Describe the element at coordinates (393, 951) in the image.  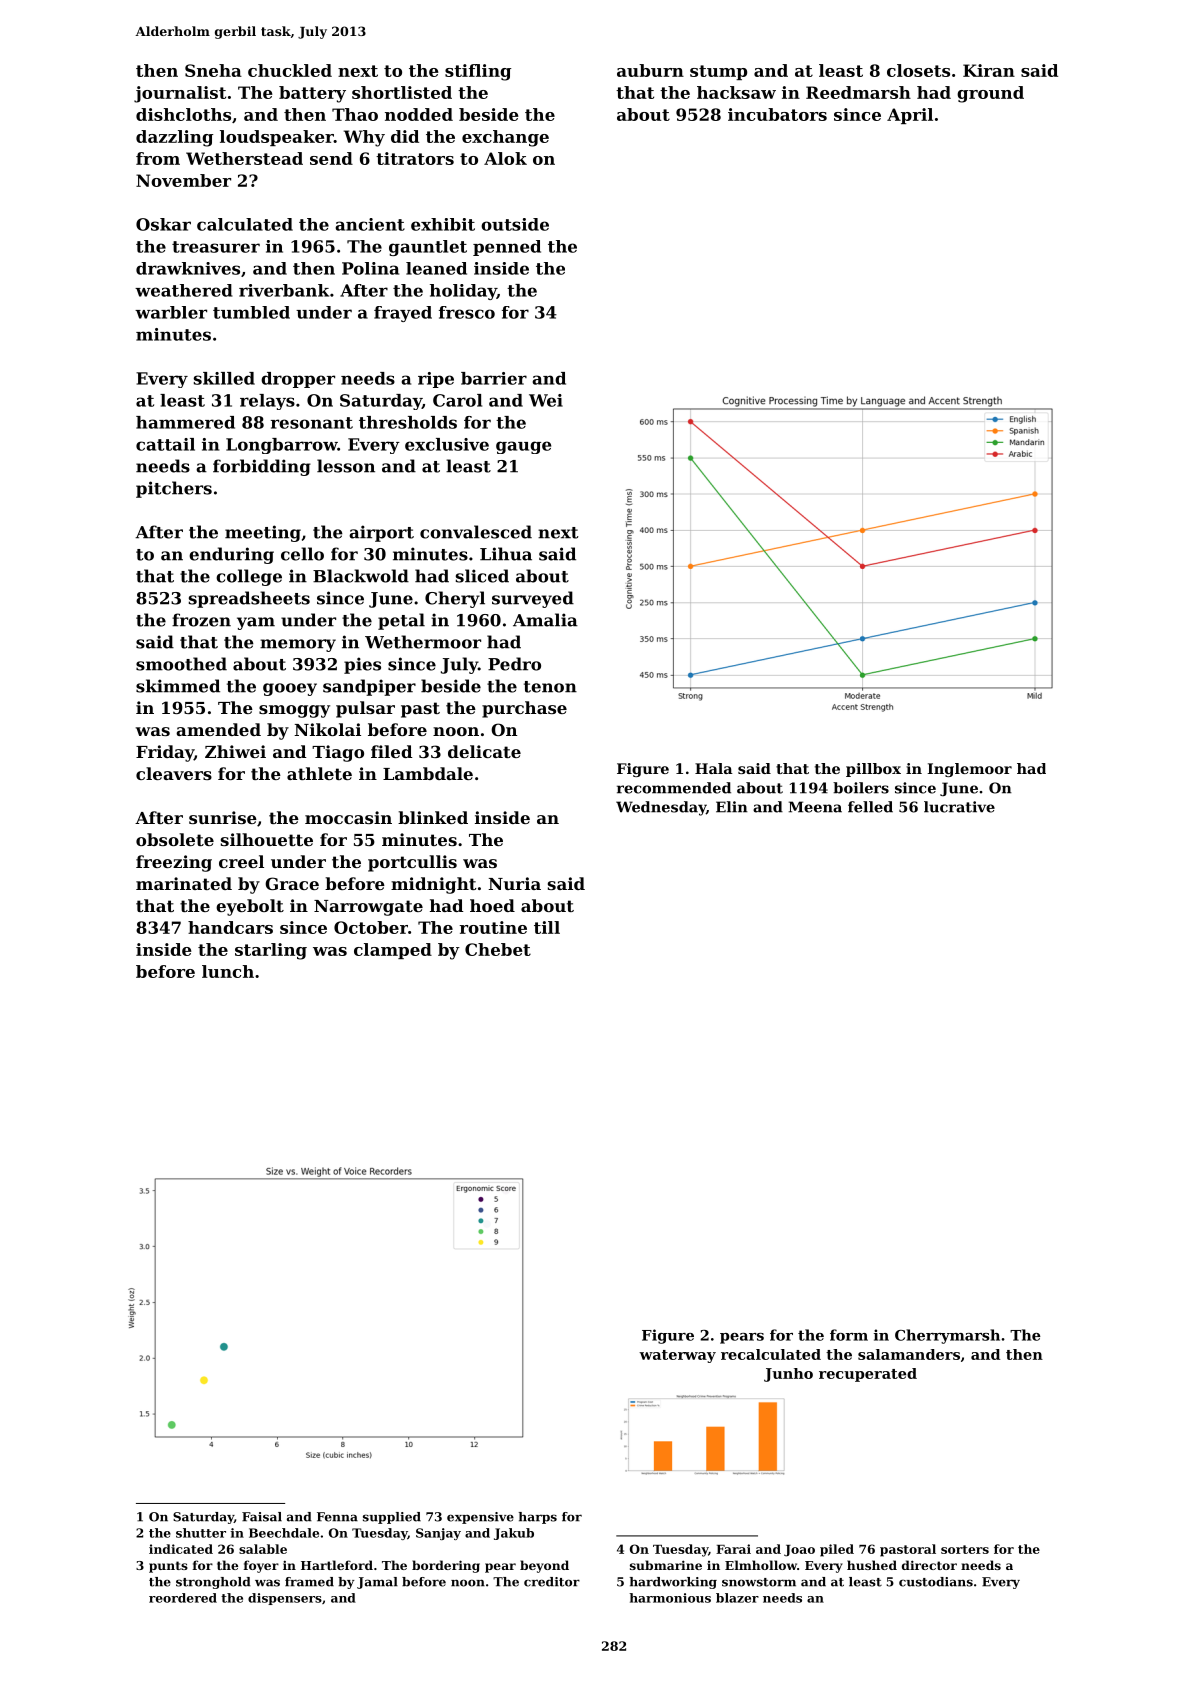
I see `clamped` at that location.
